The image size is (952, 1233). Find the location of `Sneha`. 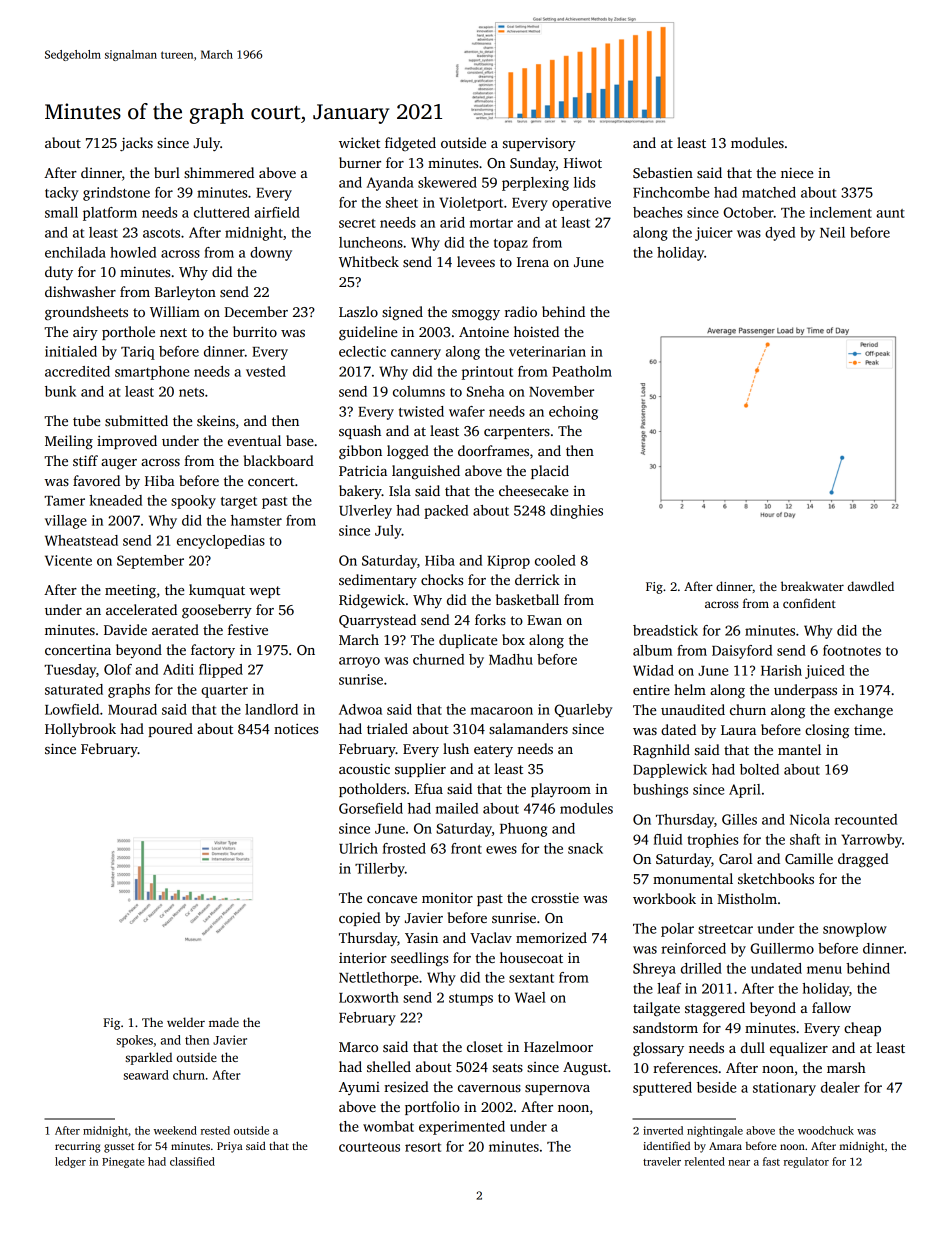

Sneha is located at coordinates (485, 391).
